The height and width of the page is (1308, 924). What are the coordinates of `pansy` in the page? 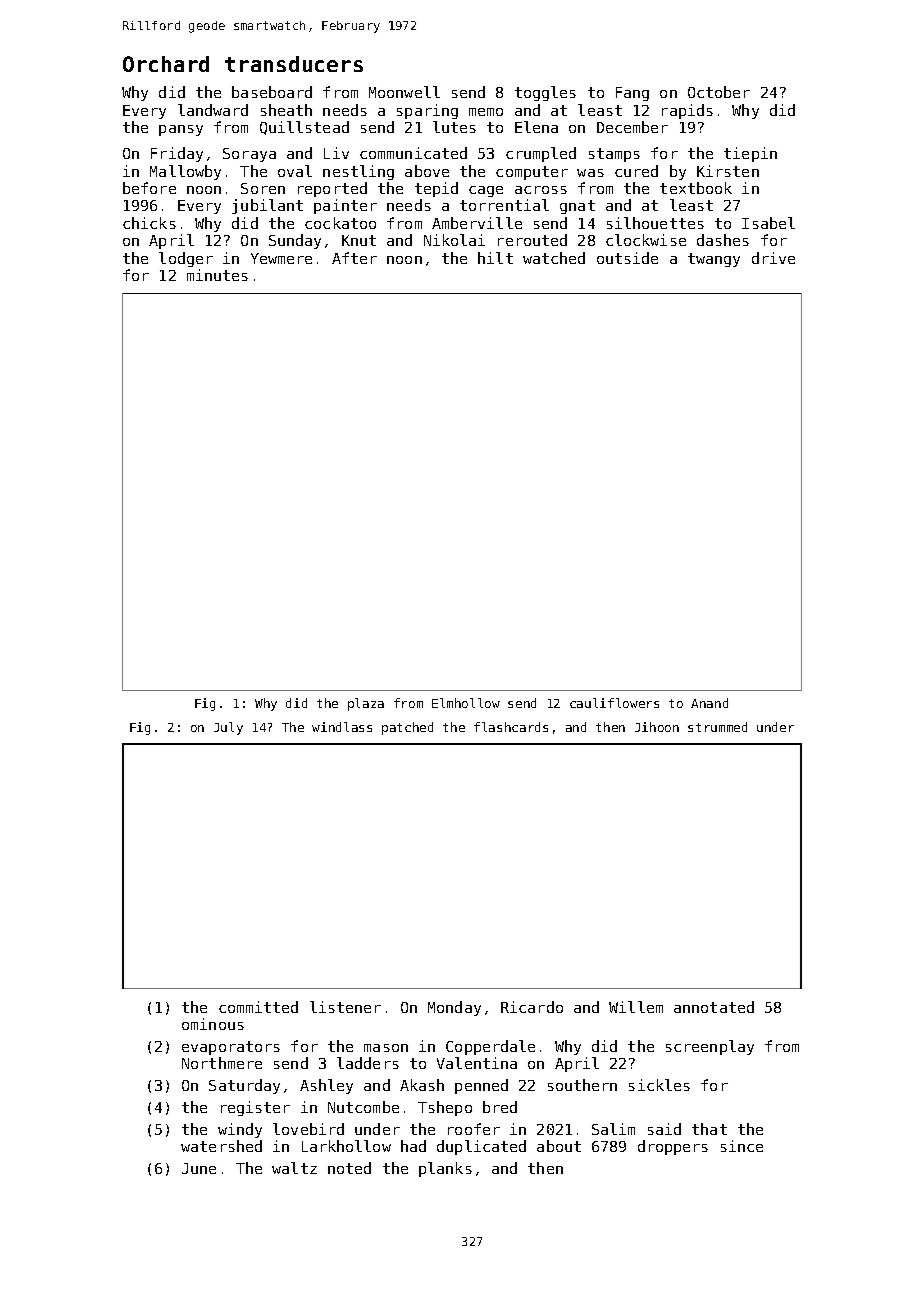 It's located at (181, 130).
